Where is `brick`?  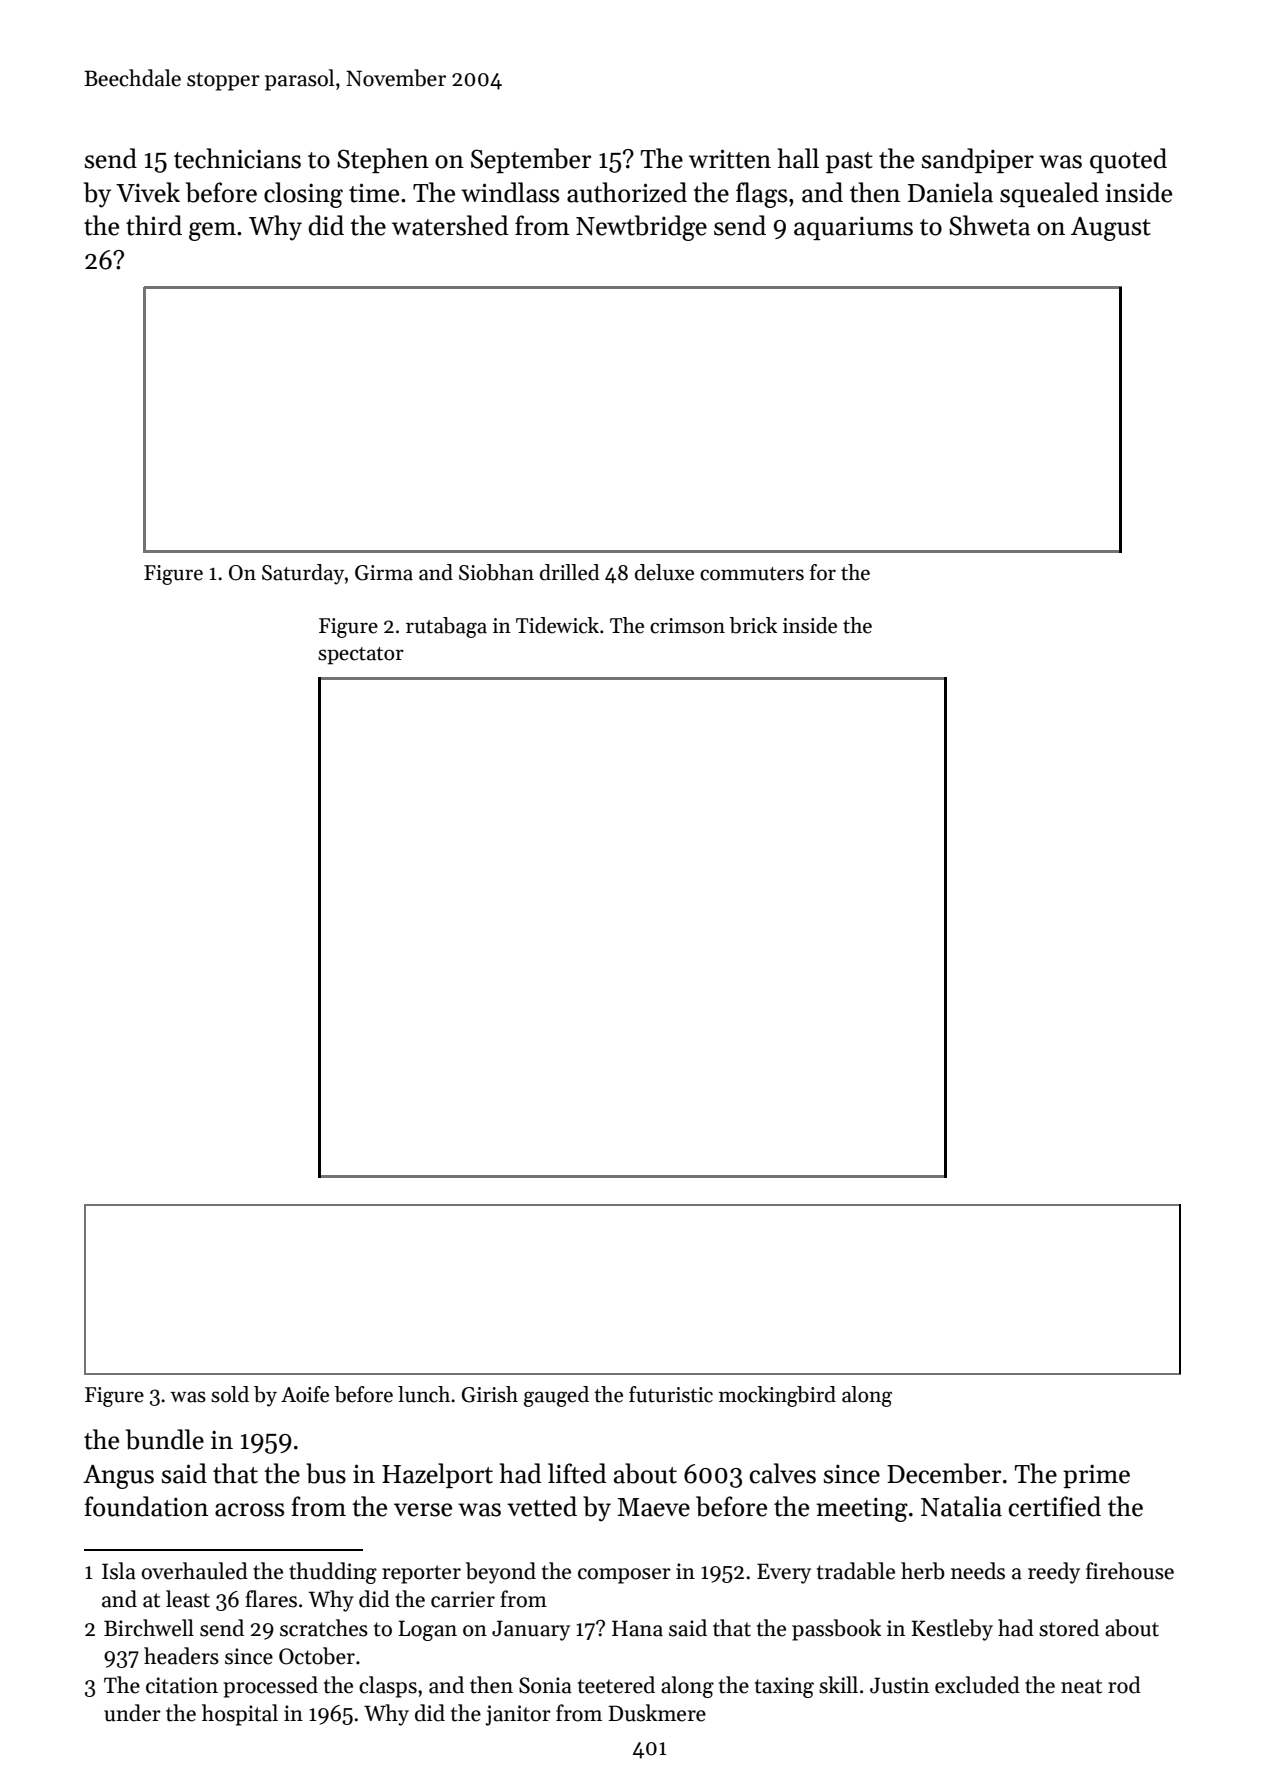
brick is located at coordinates (753, 625).
